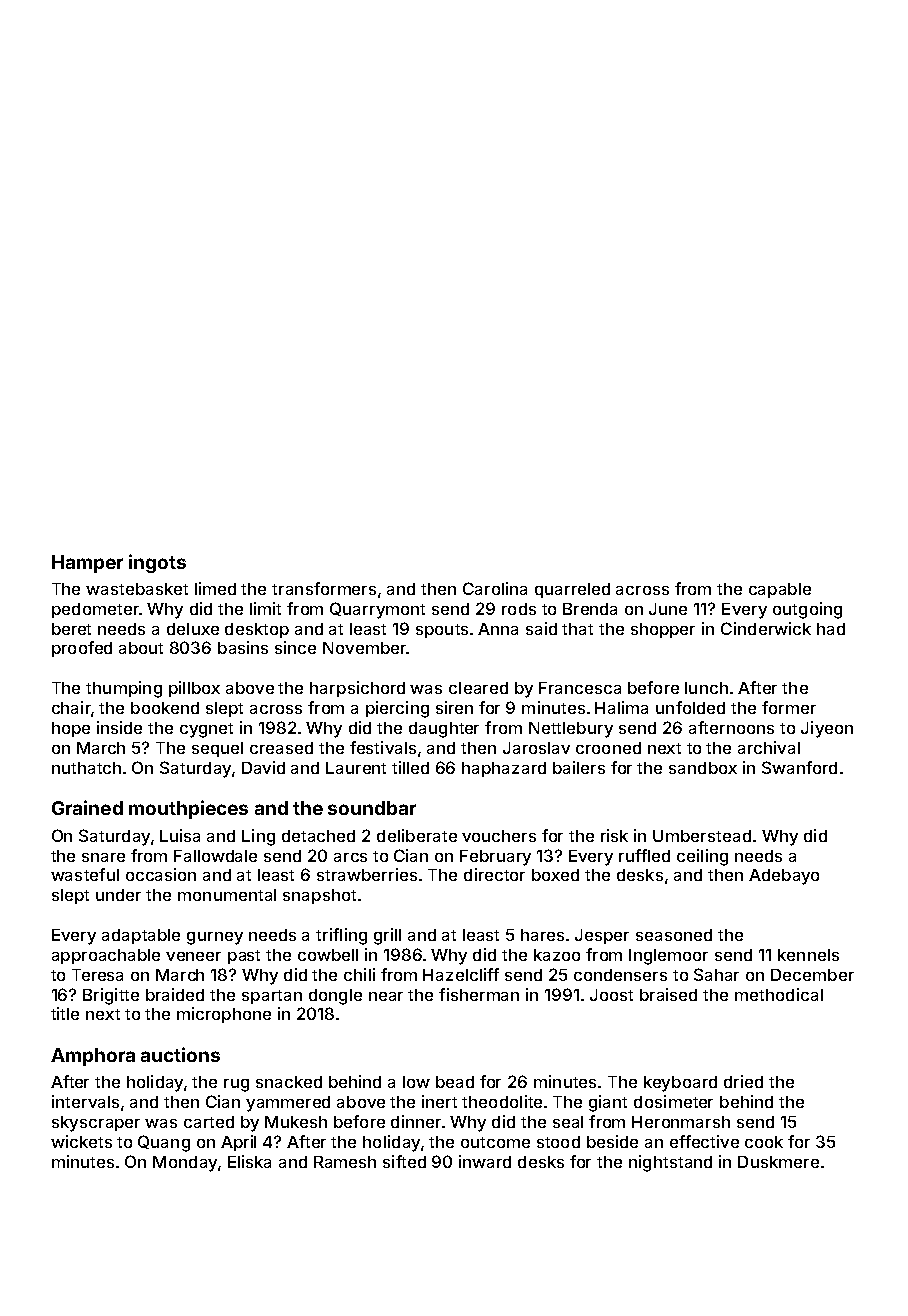 The width and height of the screenshot is (908, 1316). I want to click on theodolite, so click(502, 1101).
